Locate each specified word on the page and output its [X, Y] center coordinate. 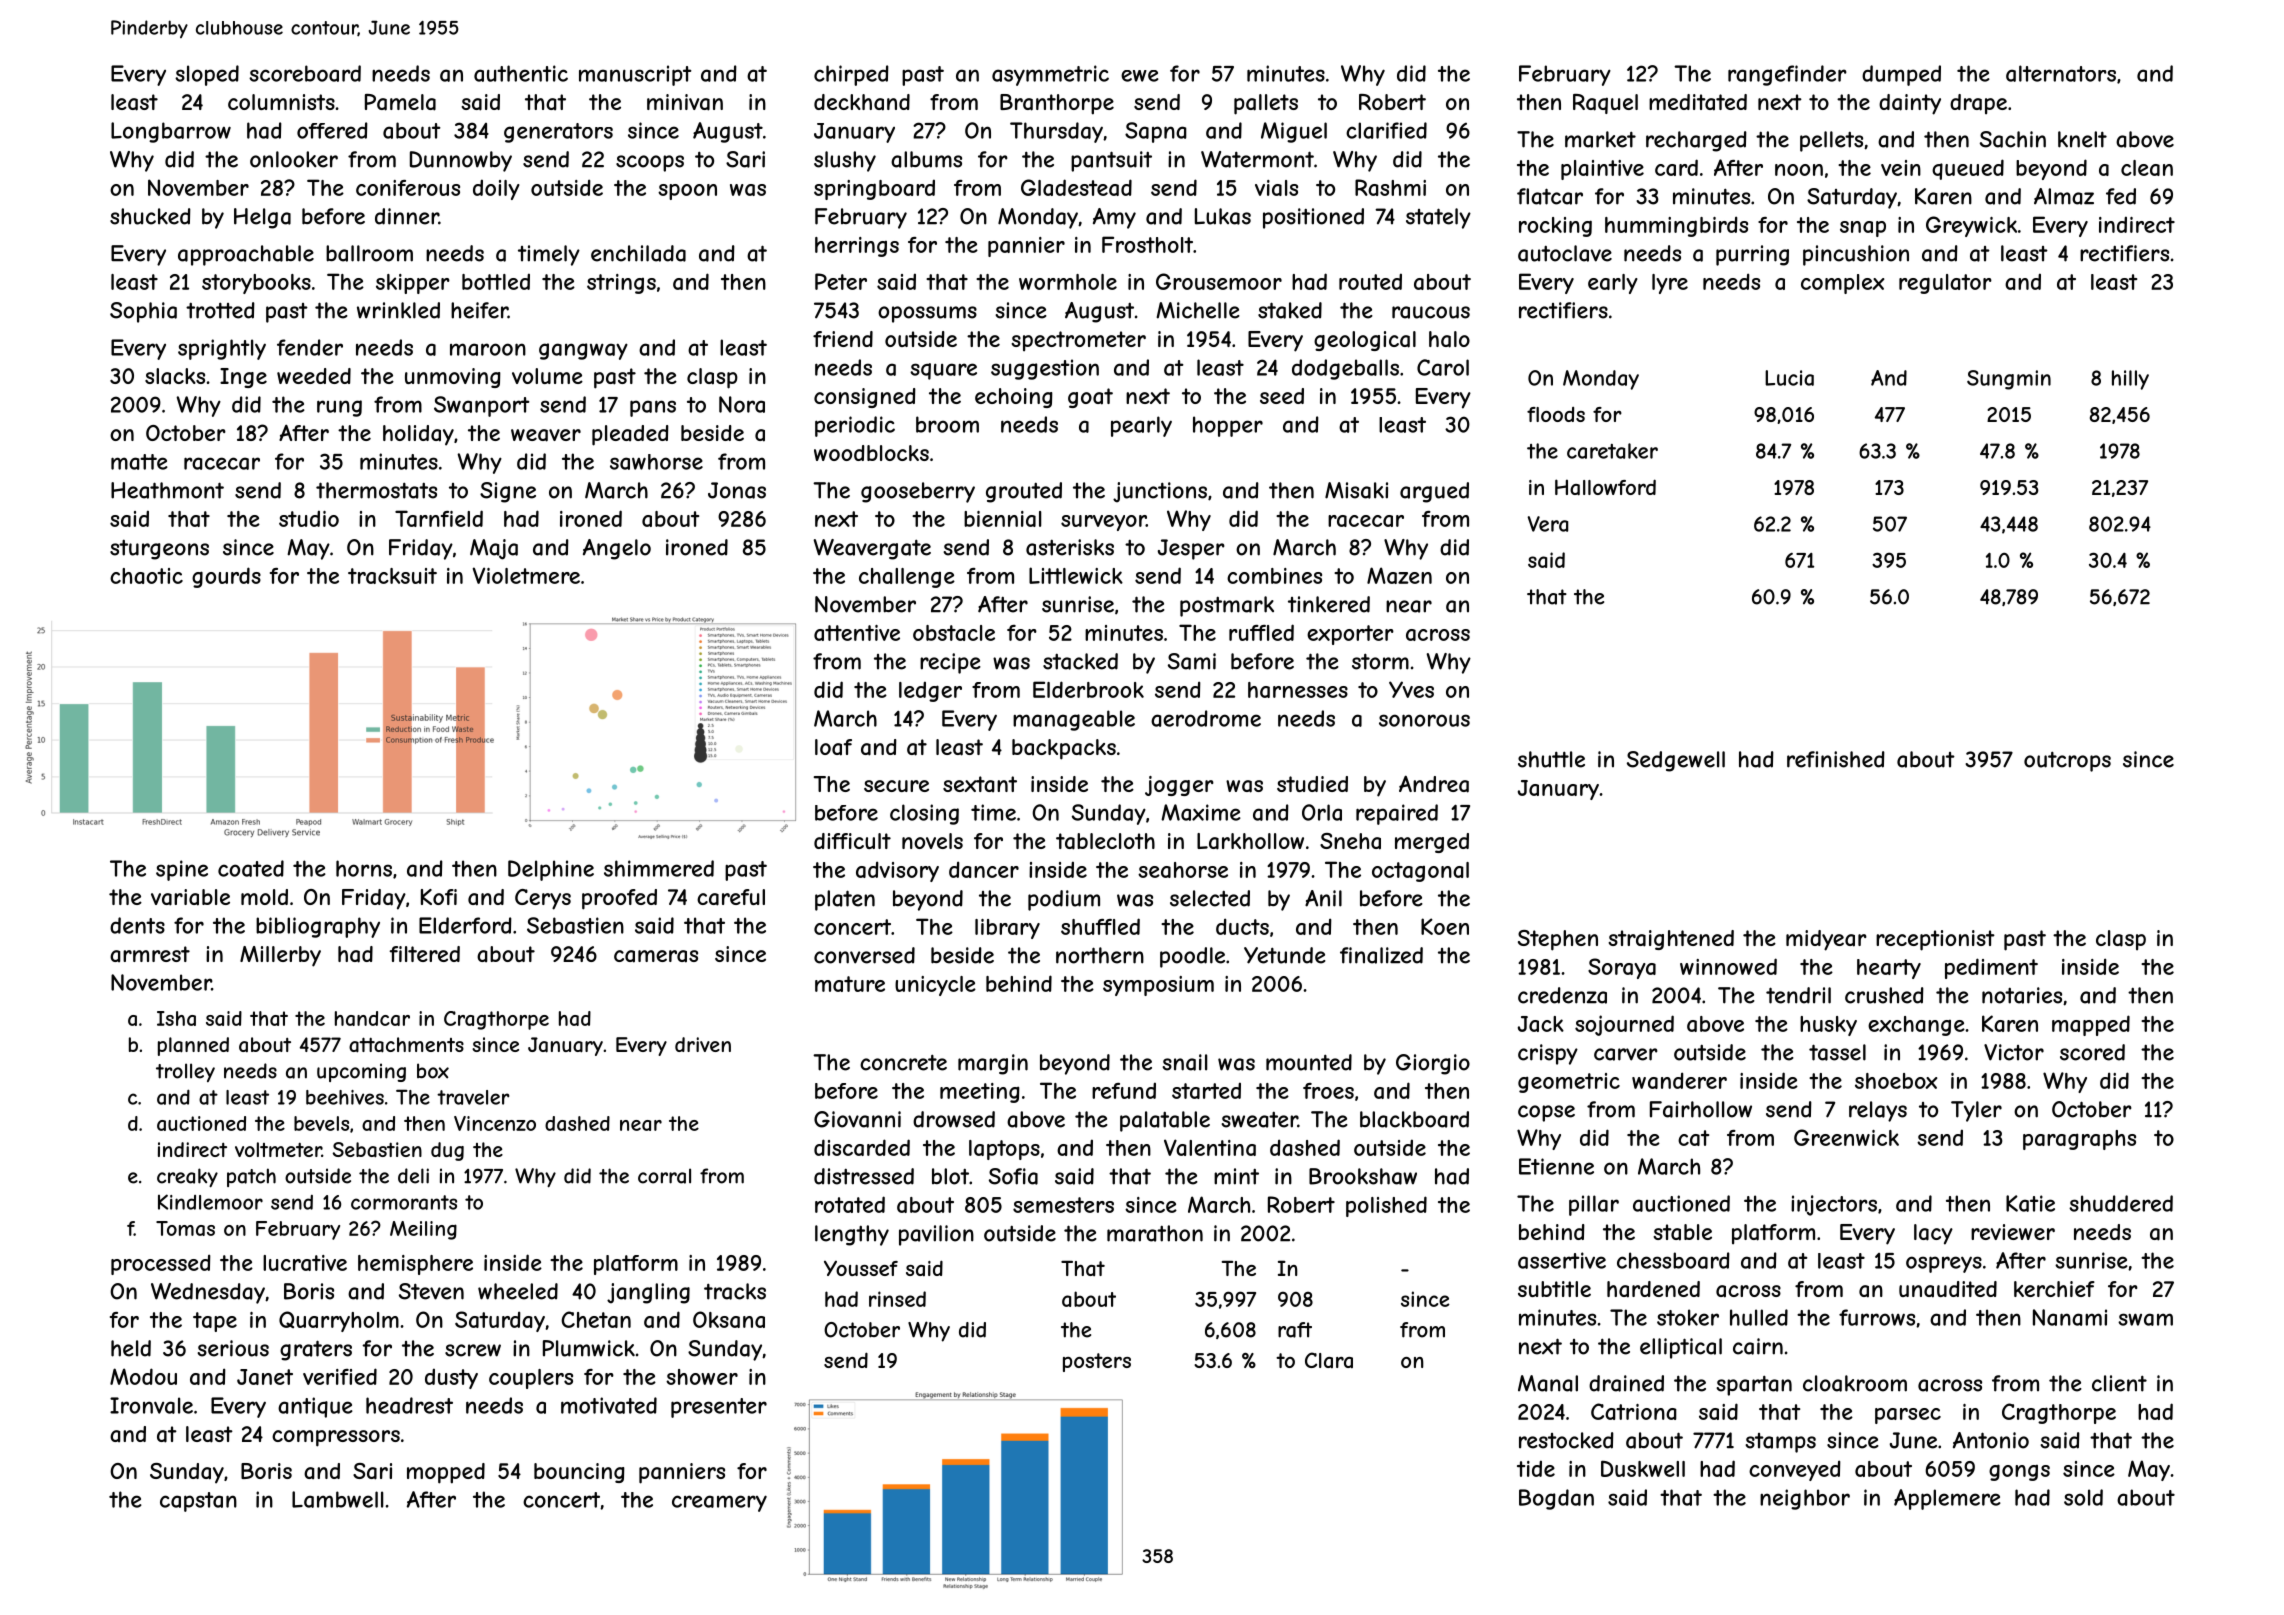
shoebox [1896, 1081]
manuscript [635, 75]
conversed [864, 955]
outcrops [2067, 761]
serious [233, 1348]
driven [703, 1044]
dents [137, 925]
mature [850, 984]
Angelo [617, 549]
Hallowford [1605, 487]
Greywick [1971, 226]
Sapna [1156, 132]
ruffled [1261, 632]
